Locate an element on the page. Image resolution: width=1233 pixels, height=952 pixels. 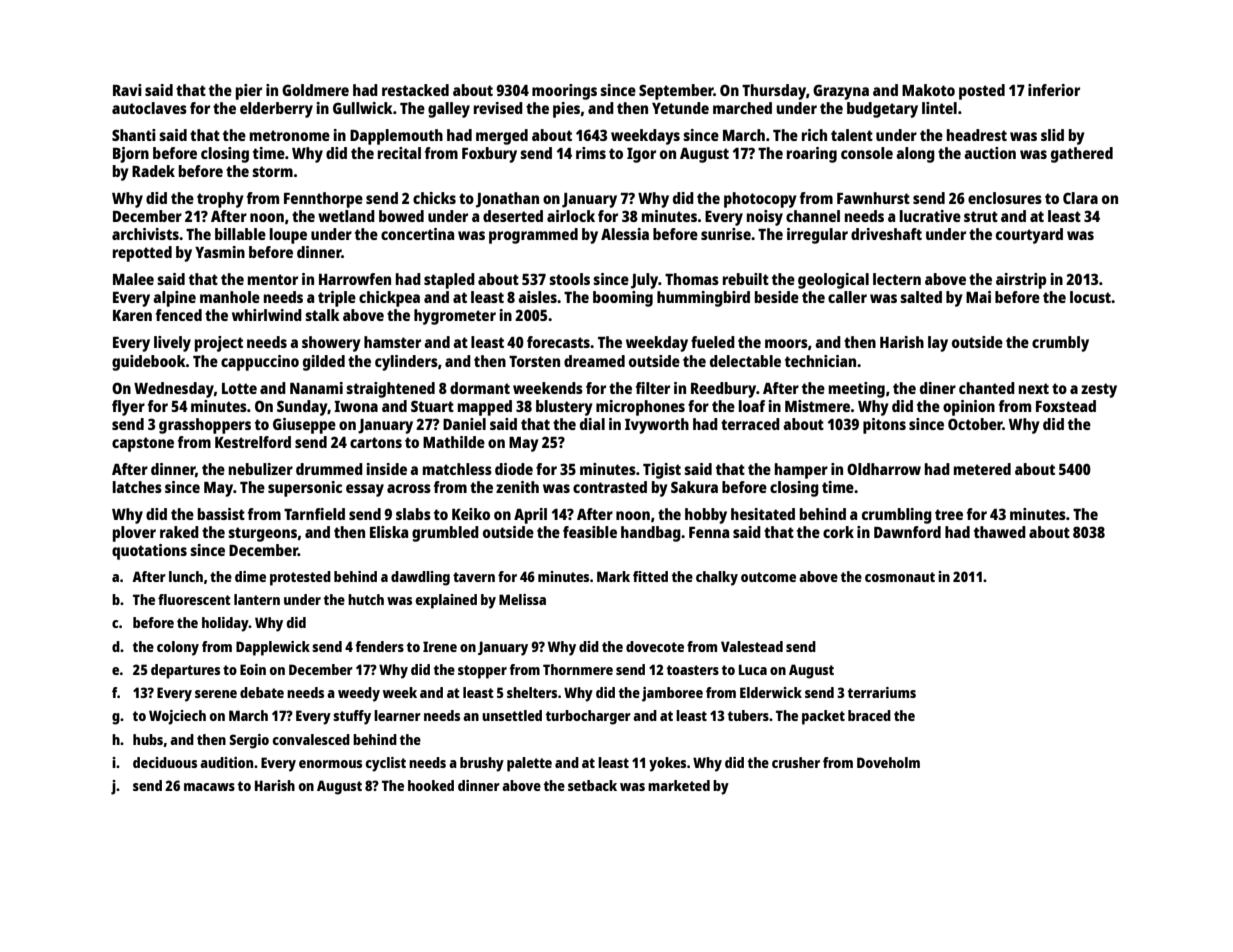
cappuccino is located at coordinates (260, 363).
